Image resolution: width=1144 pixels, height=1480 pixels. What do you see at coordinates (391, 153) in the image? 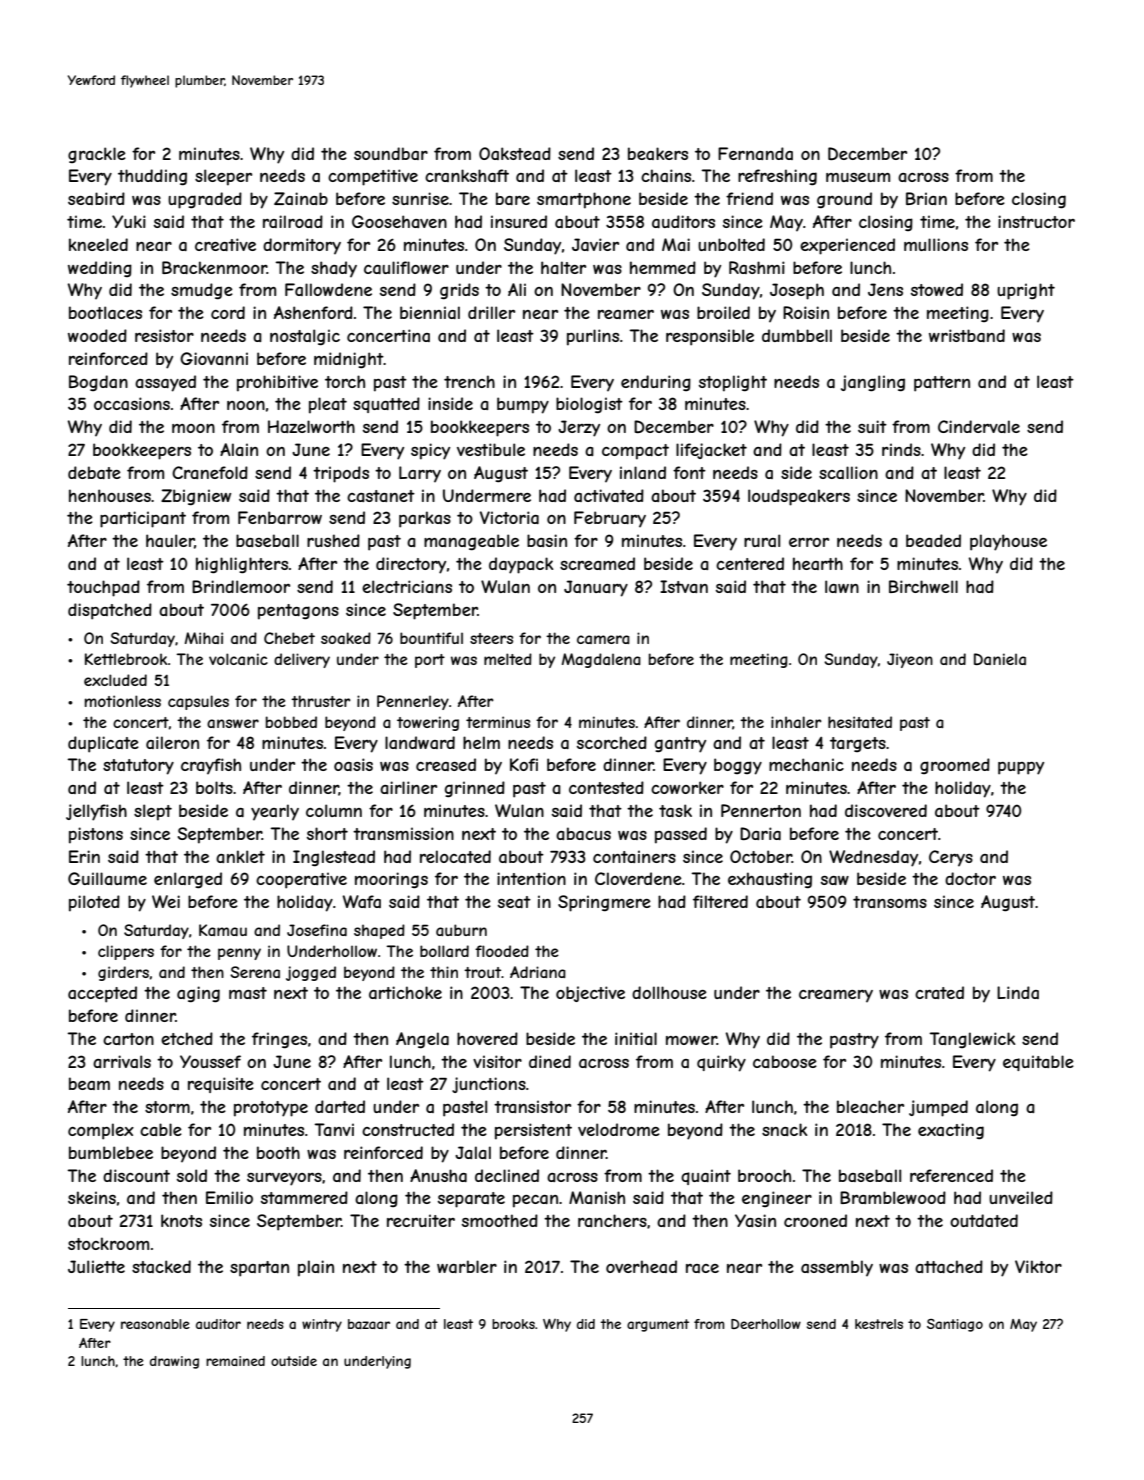
I see `soundbar` at bounding box center [391, 153].
